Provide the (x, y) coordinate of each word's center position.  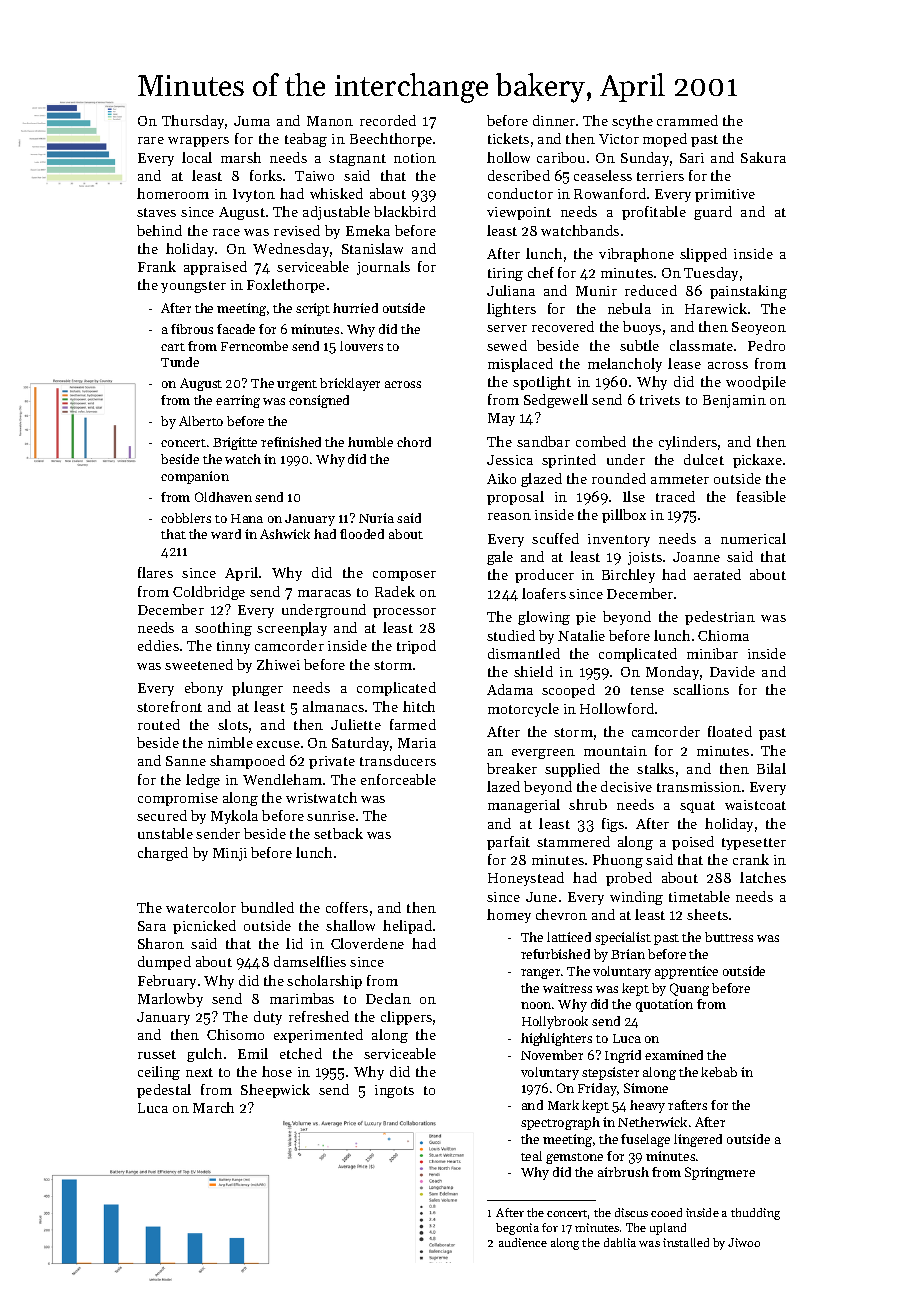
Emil (253, 1053)
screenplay (292, 629)
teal (531, 1156)
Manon (330, 121)
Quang (689, 989)
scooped (568, 691)
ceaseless (603, 175)
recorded (388, 120)
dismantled (524, 653)
